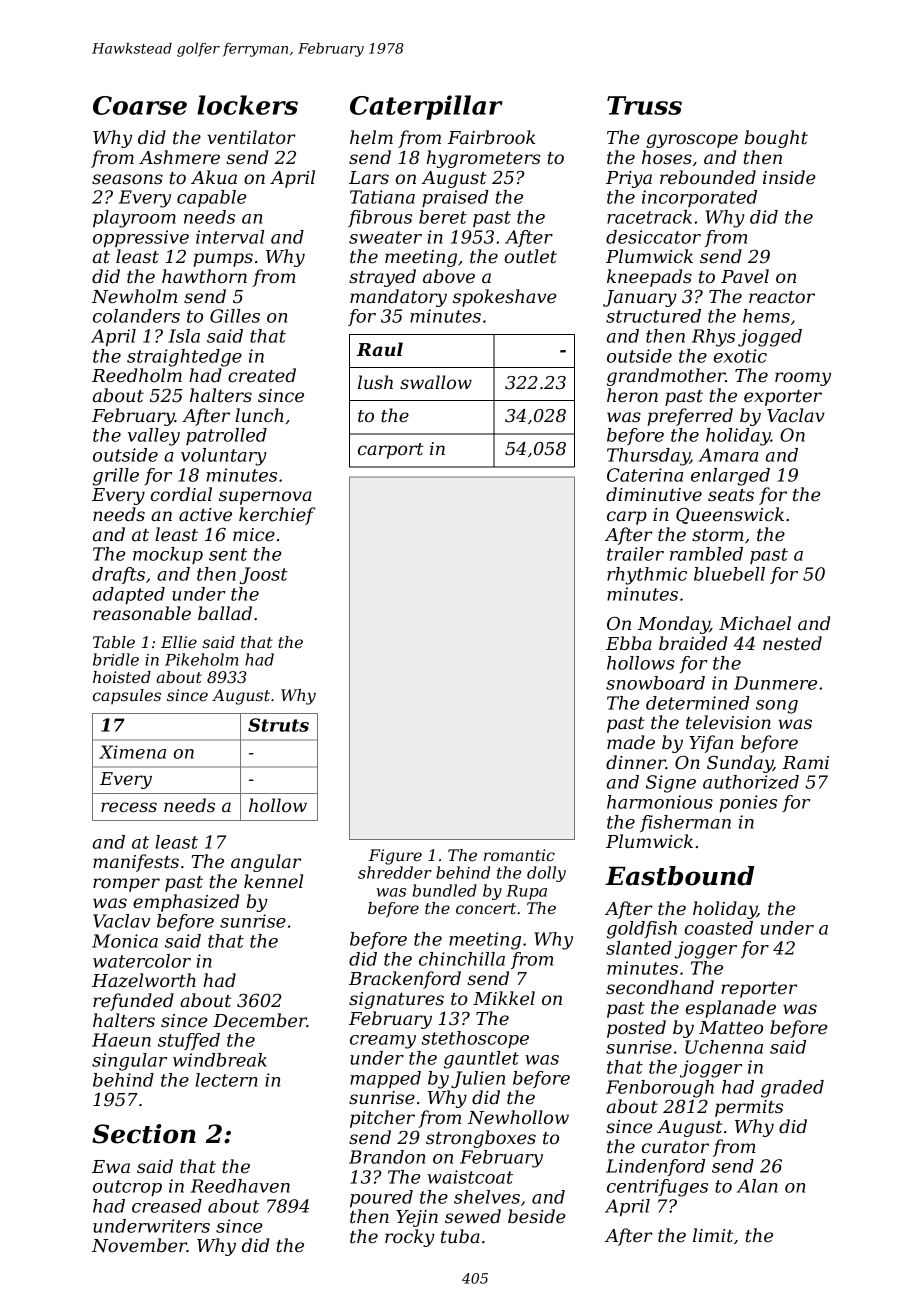  What do you see at coordinates (644, 105) in the screenshot?
I see `Truss` at bounding box center [644, 105].
